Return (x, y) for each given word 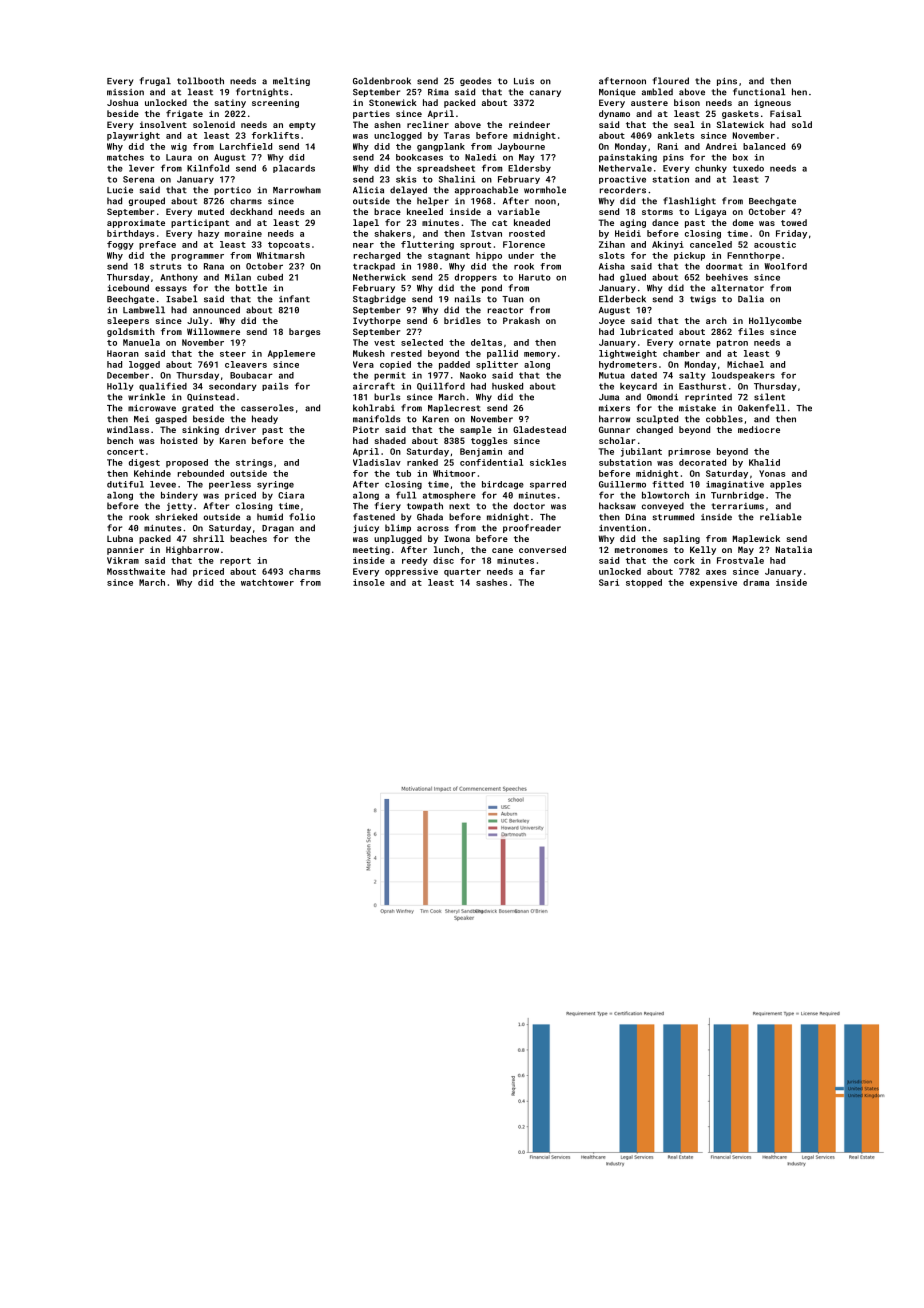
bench (120, 440)
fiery (388, 506)
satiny (230, 103)
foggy (120, 245)
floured (671, 81)
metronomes (641, 550)
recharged (377, 256)
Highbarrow (192, 550)
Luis (524, 81)
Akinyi (668, 245)
